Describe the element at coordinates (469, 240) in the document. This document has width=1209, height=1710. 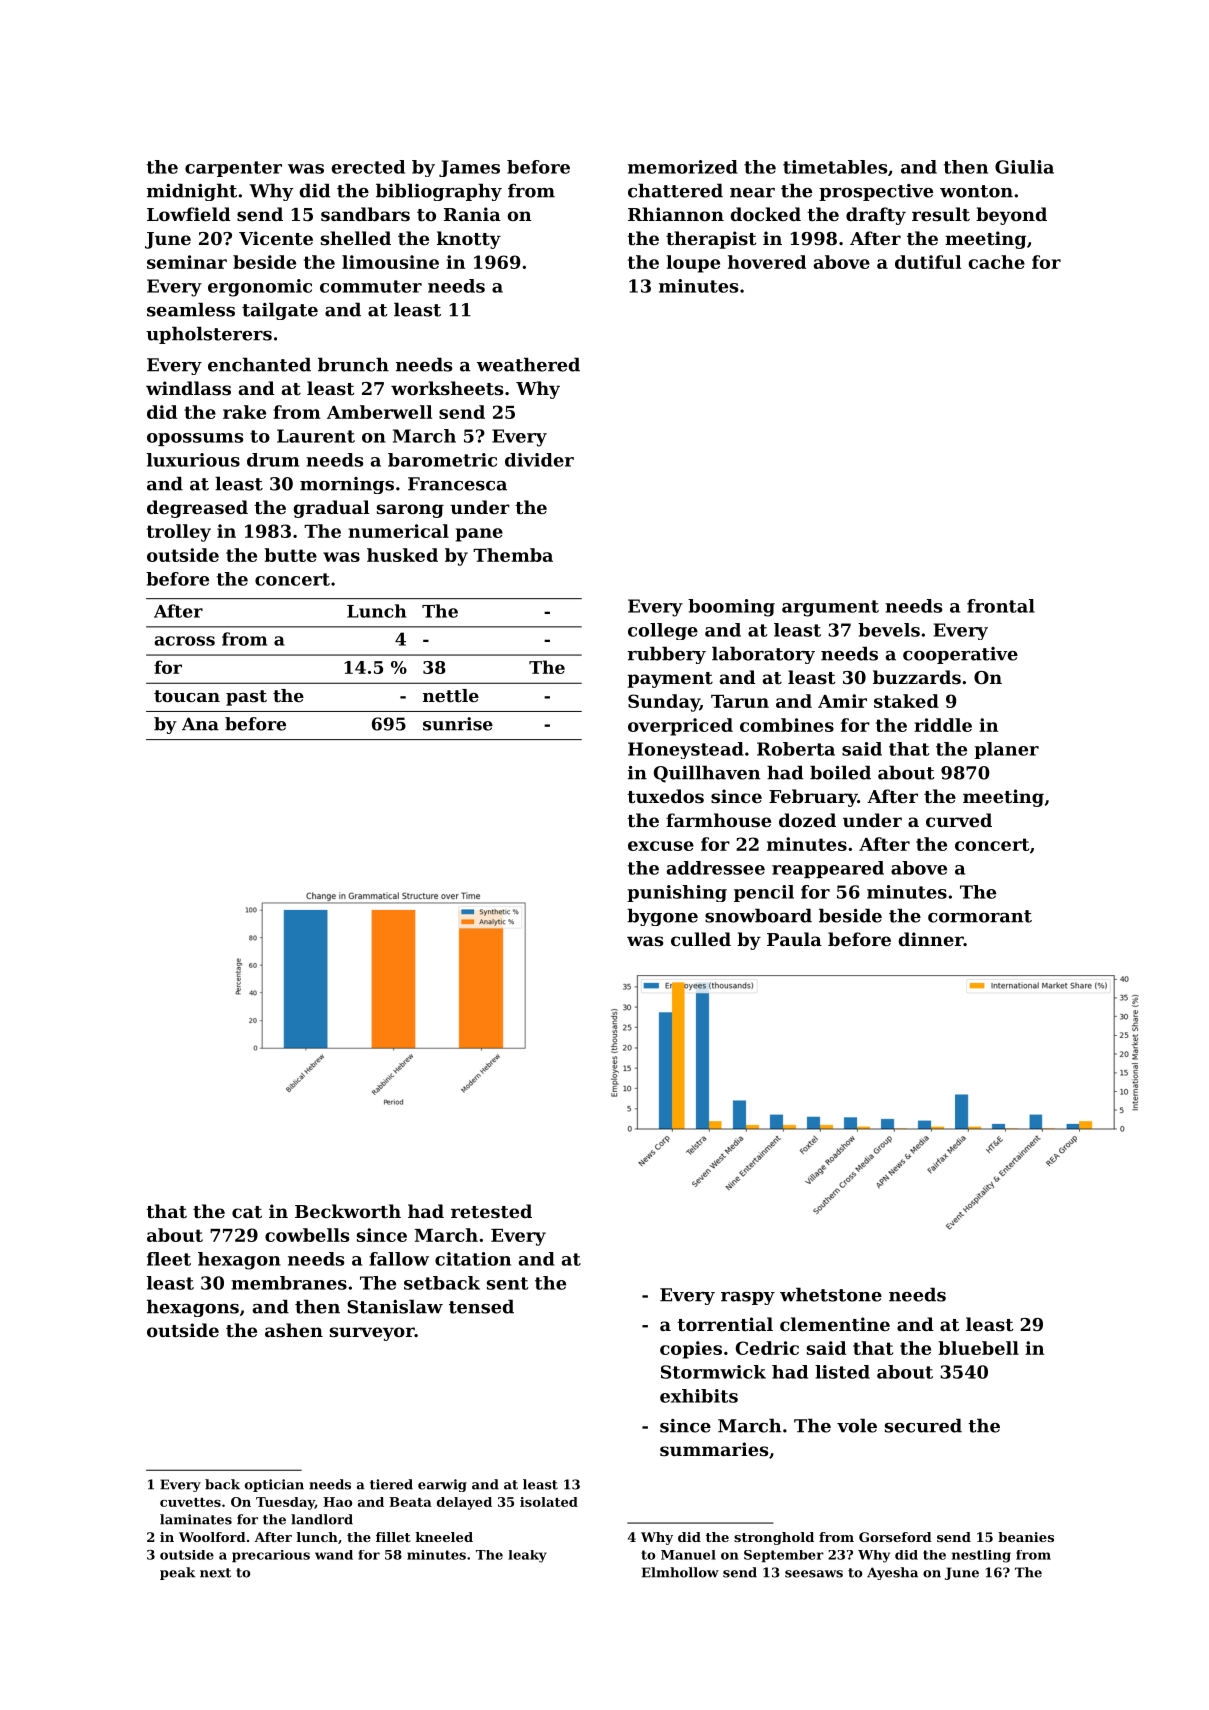
I see `knotty` at that location.
